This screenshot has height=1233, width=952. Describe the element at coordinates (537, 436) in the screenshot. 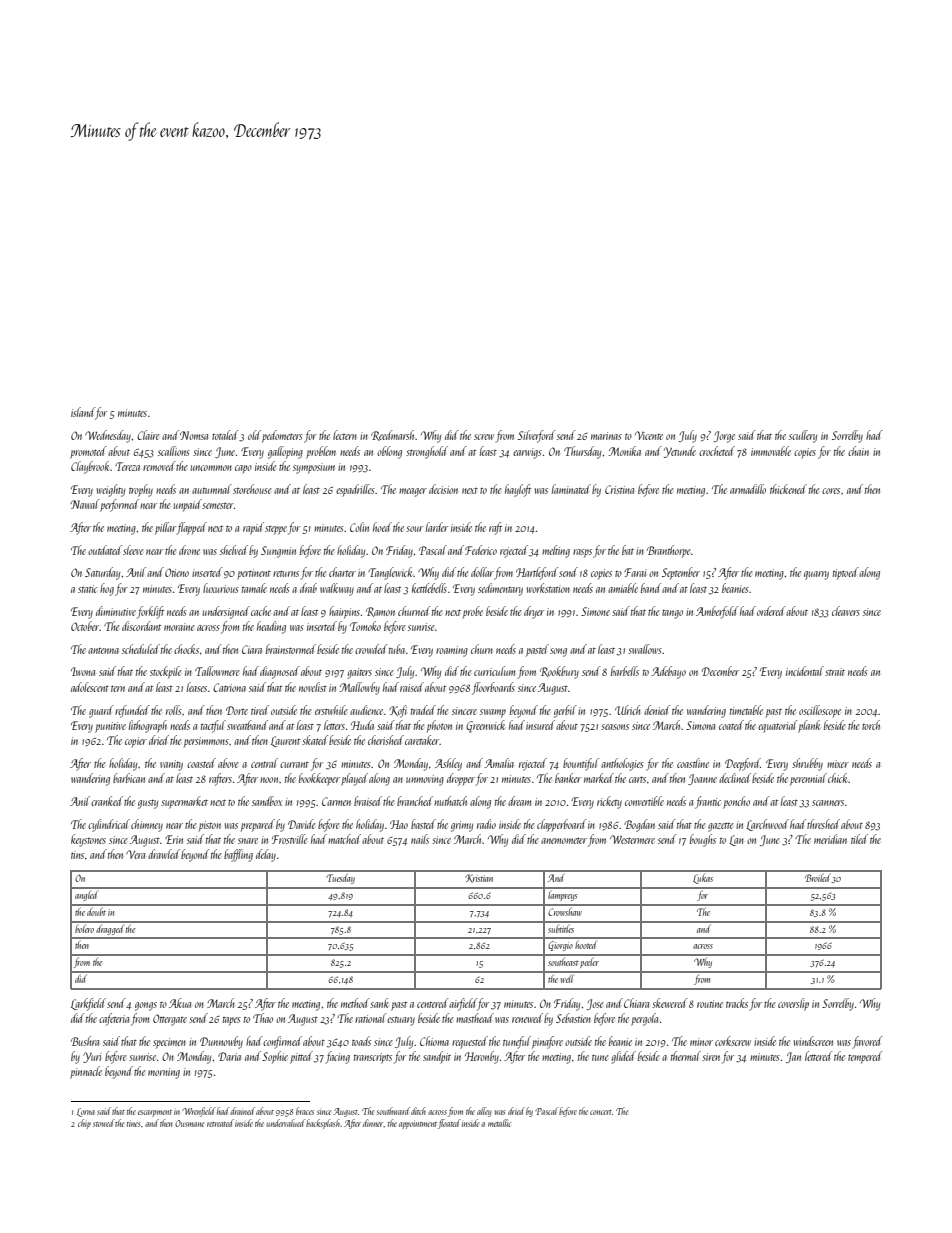

I see `Silverford` at that location.
